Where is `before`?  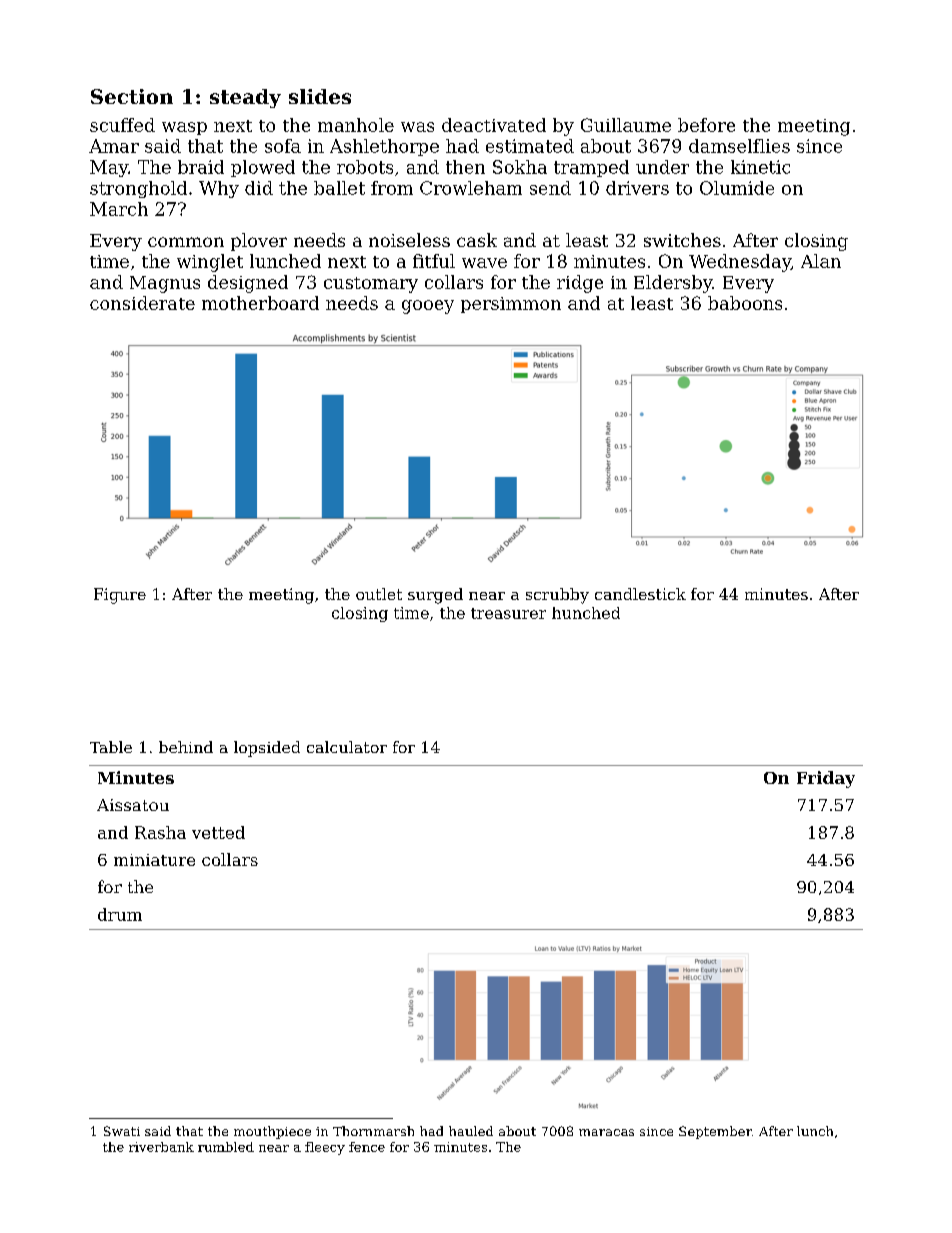 before is located at coordinates (706, 125).
